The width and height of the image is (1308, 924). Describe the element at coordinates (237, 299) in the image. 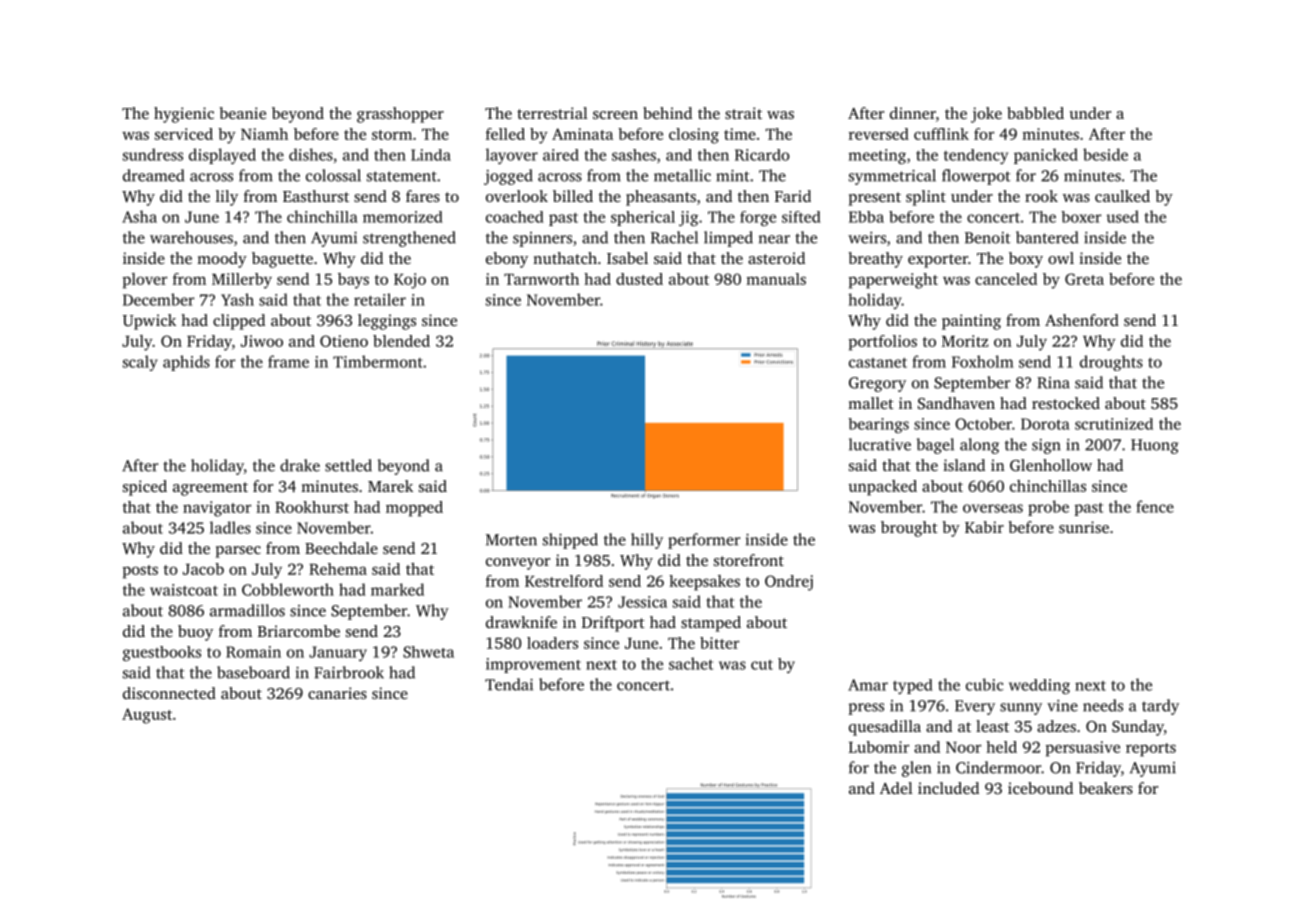

I see `Yash` at that location.
